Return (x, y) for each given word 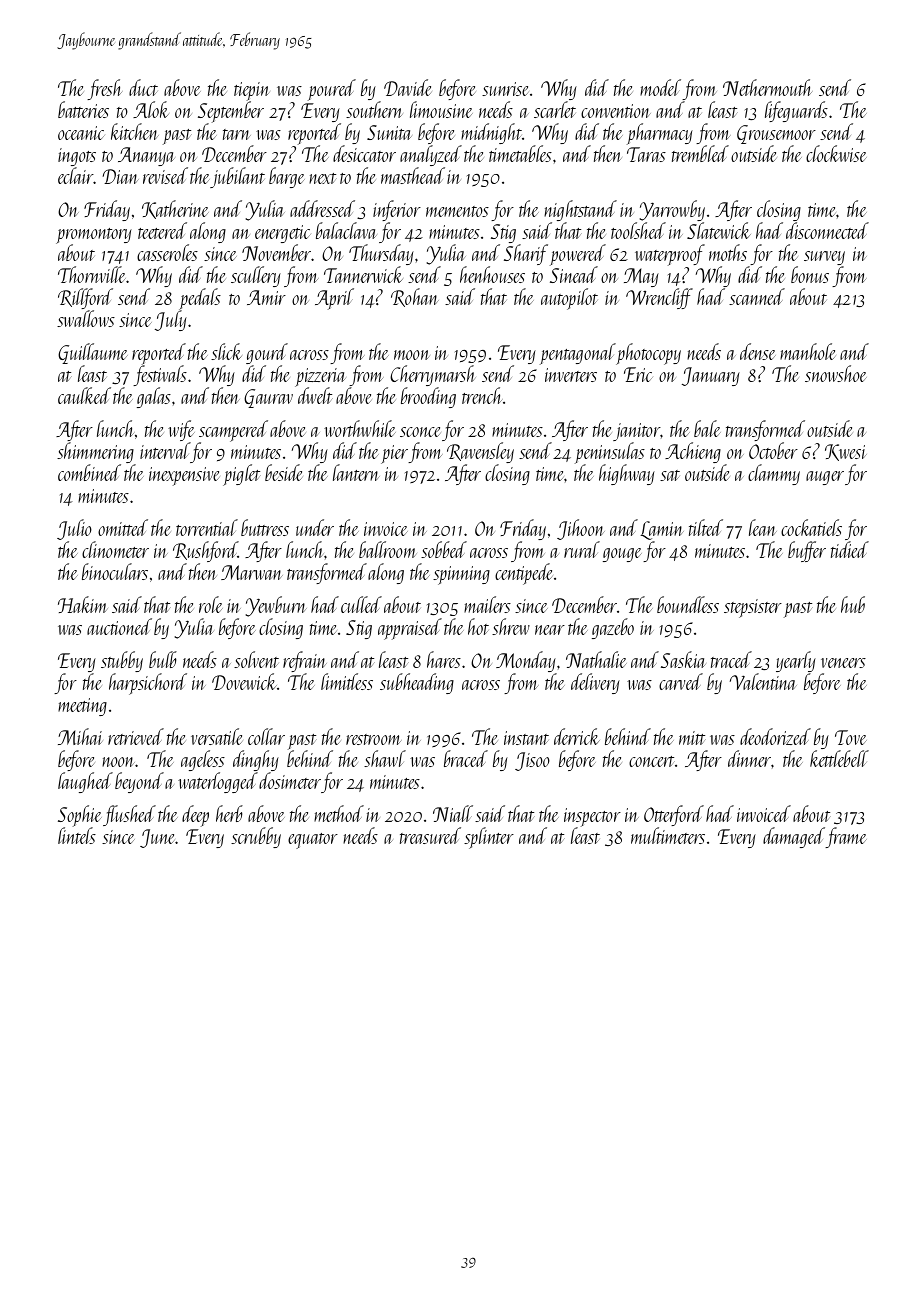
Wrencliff (659, 298)
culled (361, 604)
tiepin (252, 92)
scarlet (555, 109)
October (773, 450)
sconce (420, 432)
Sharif (526, 254)
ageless (203, 760)
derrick (577, 736)
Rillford (85, 298)
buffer (807, 551)
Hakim (83, 604)
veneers (843, 663)
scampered (233, 431)
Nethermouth (768, 87)
